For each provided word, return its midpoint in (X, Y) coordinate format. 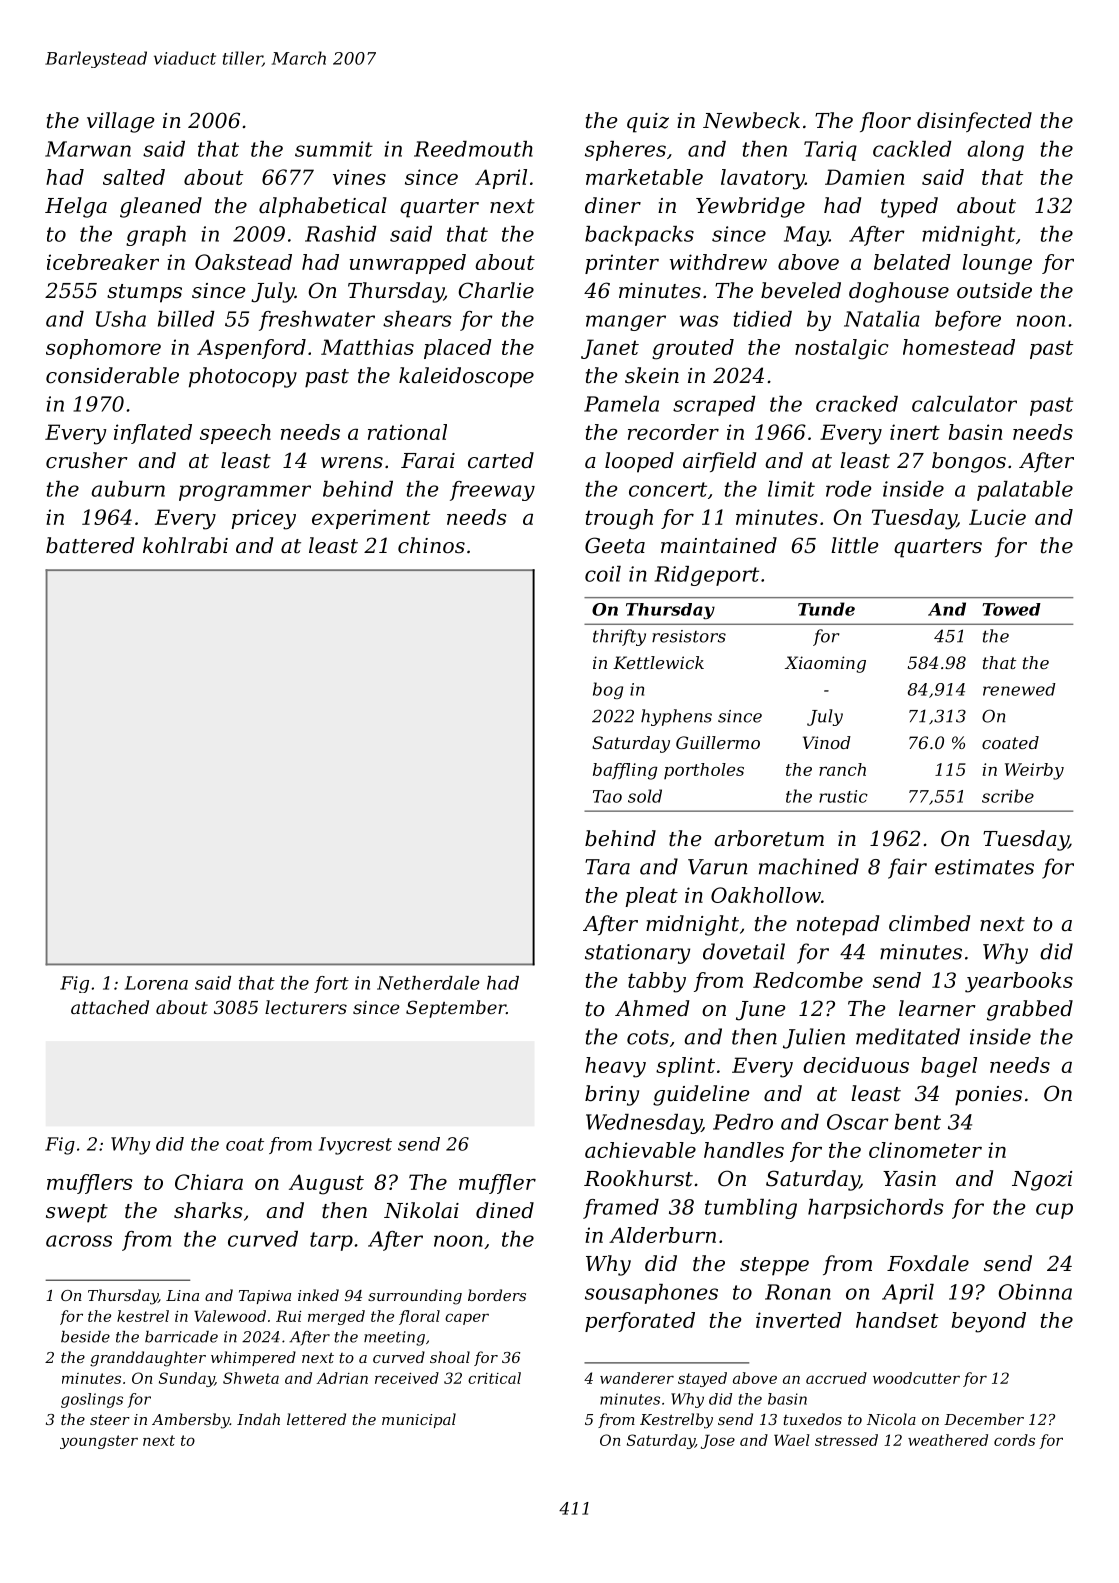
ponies (988, 1096)
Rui (288, 1316)
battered (90, 545)
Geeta (615, 545)
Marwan (88, 149)
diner (613, 205)
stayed (702, 1379)
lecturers (306, 1007)
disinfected (974, 122)
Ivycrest (355, 1146)
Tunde (826, 609)
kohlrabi (185, 545)
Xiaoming (825, 664)
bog (608, 690)
